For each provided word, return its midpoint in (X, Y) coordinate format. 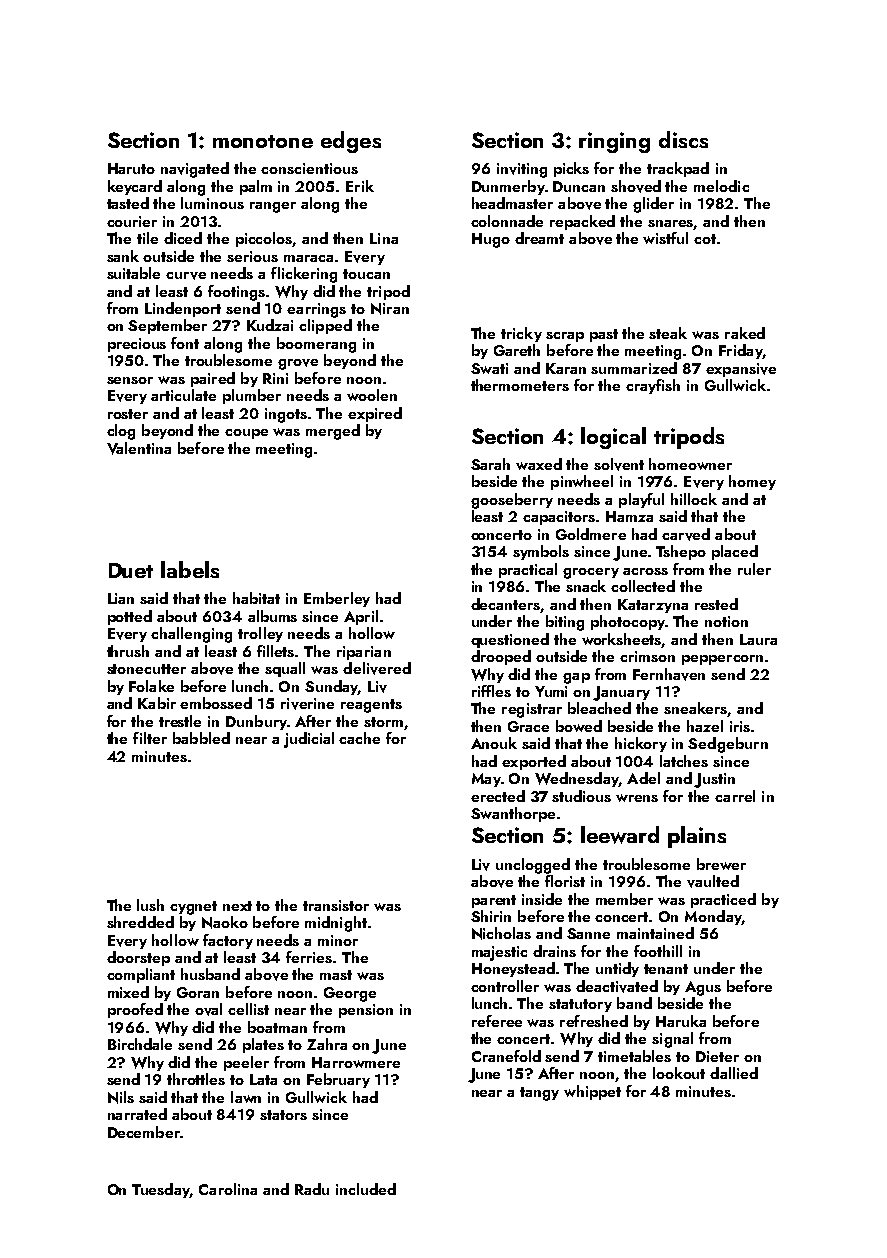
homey (752, 482)
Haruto (131, 168)
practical (528, 570)
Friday (740, 351)
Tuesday (161, 1190)
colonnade (507, 221)
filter (150, 738)
